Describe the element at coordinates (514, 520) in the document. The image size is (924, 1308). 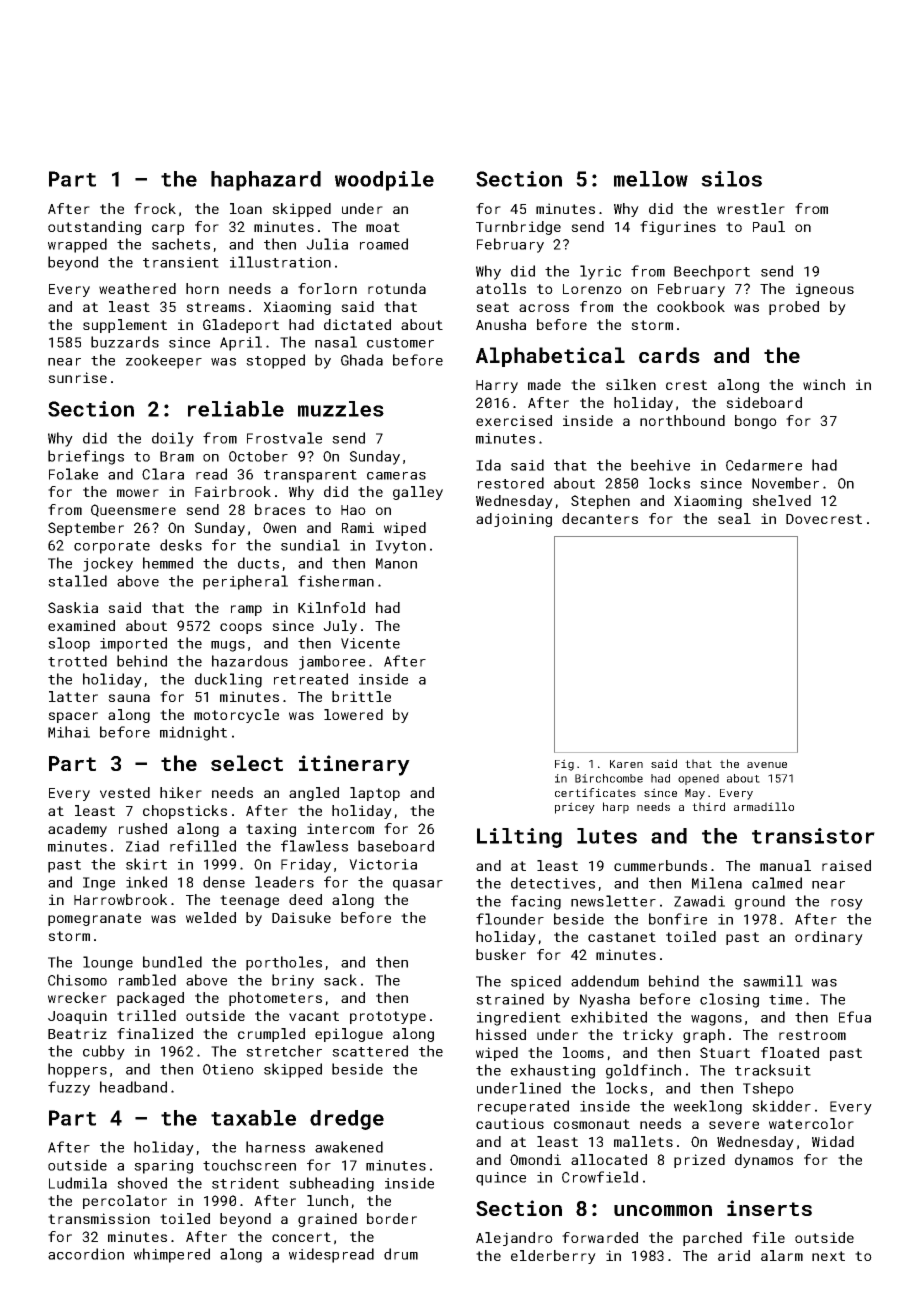
I see `adjoining` at that location.
